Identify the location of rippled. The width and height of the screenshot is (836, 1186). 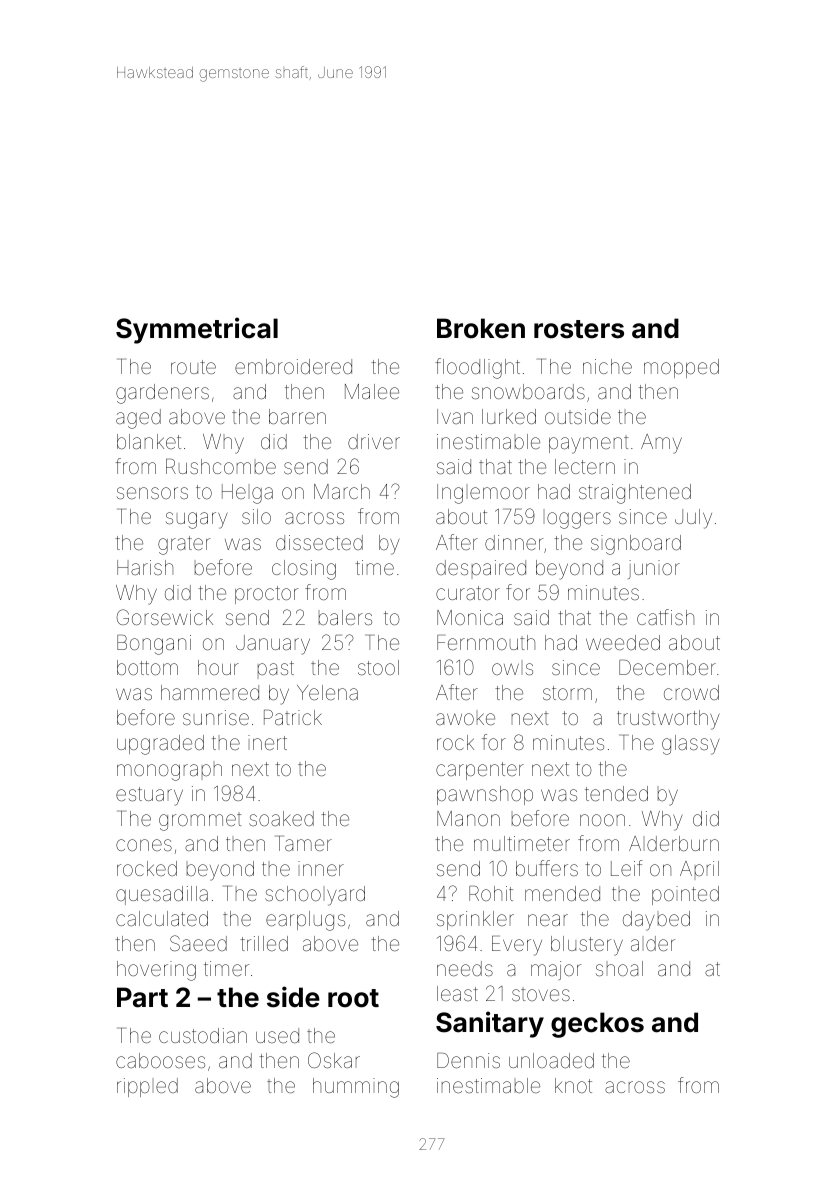
(147, 1087).
